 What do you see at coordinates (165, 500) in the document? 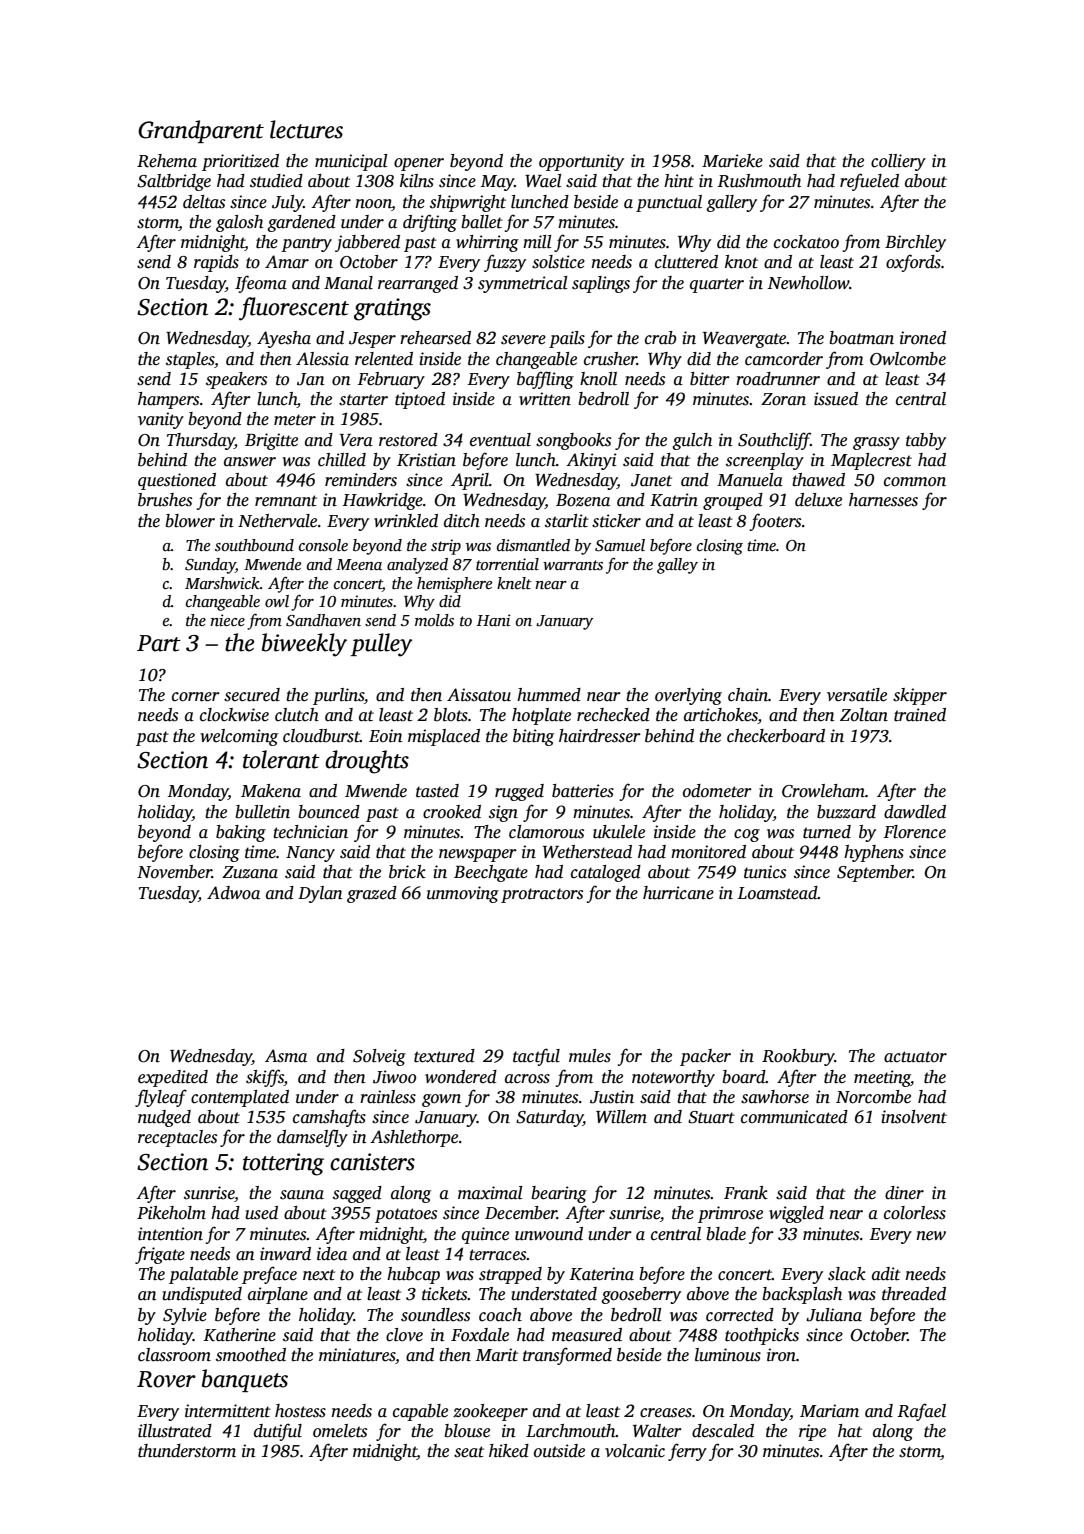
I see `brushes` at bounding box center [165, 500].
